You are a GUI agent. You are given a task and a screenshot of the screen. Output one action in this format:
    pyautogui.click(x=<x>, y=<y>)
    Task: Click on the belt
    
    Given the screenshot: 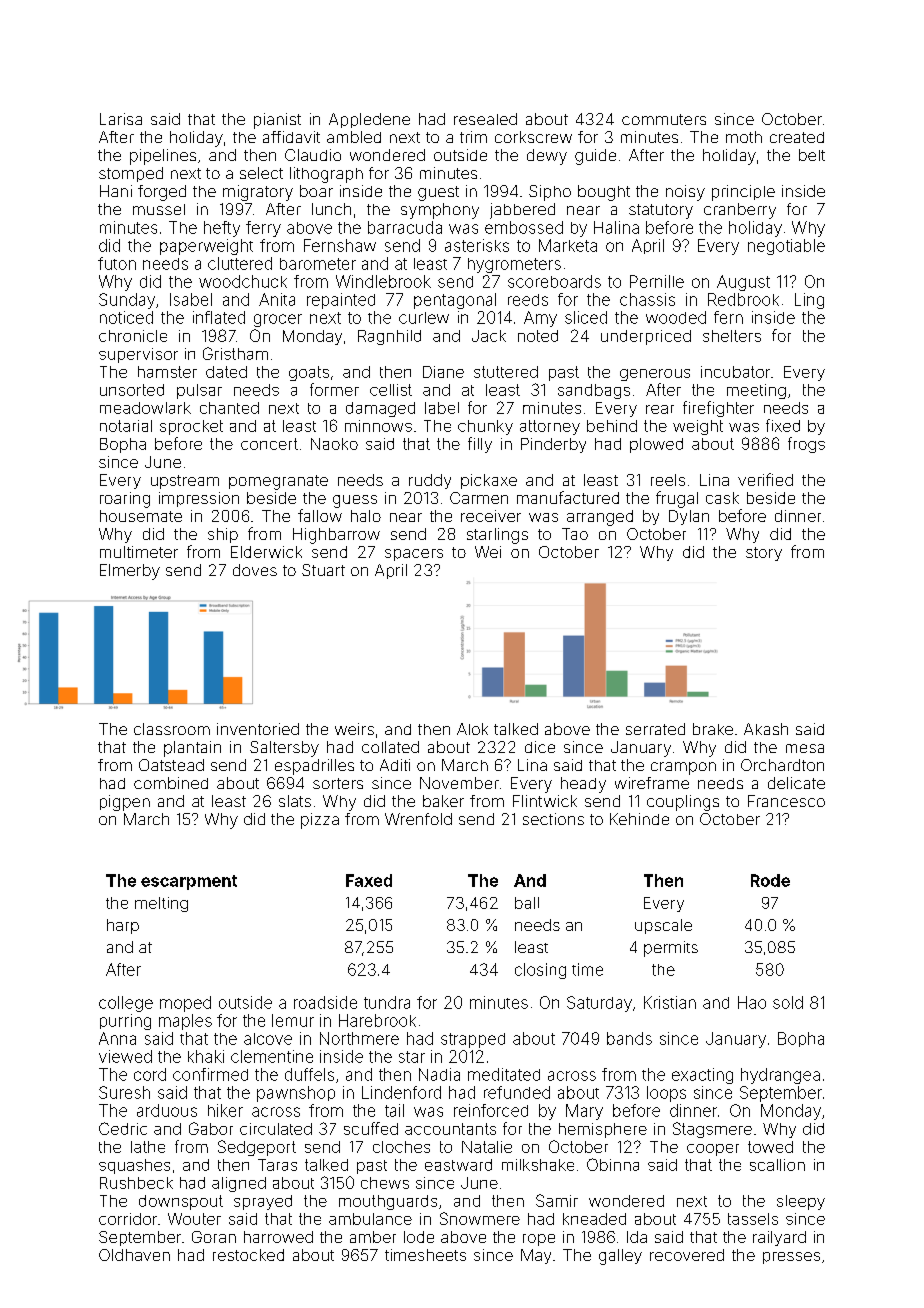 What is the action you would take?
    pyautogui.click(x=812, y=155)
